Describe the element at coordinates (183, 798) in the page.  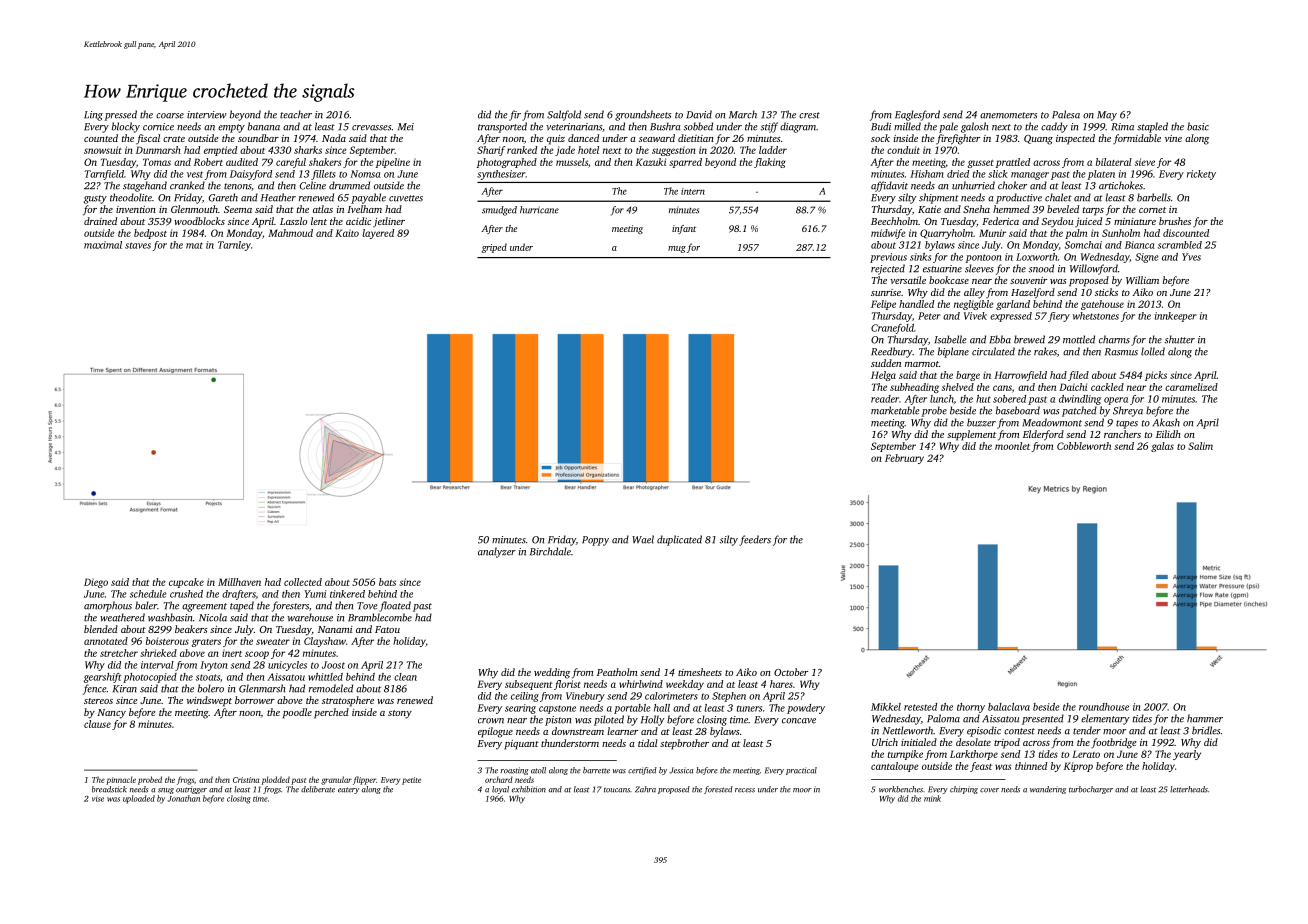
I see `Jonathan` at that location.
